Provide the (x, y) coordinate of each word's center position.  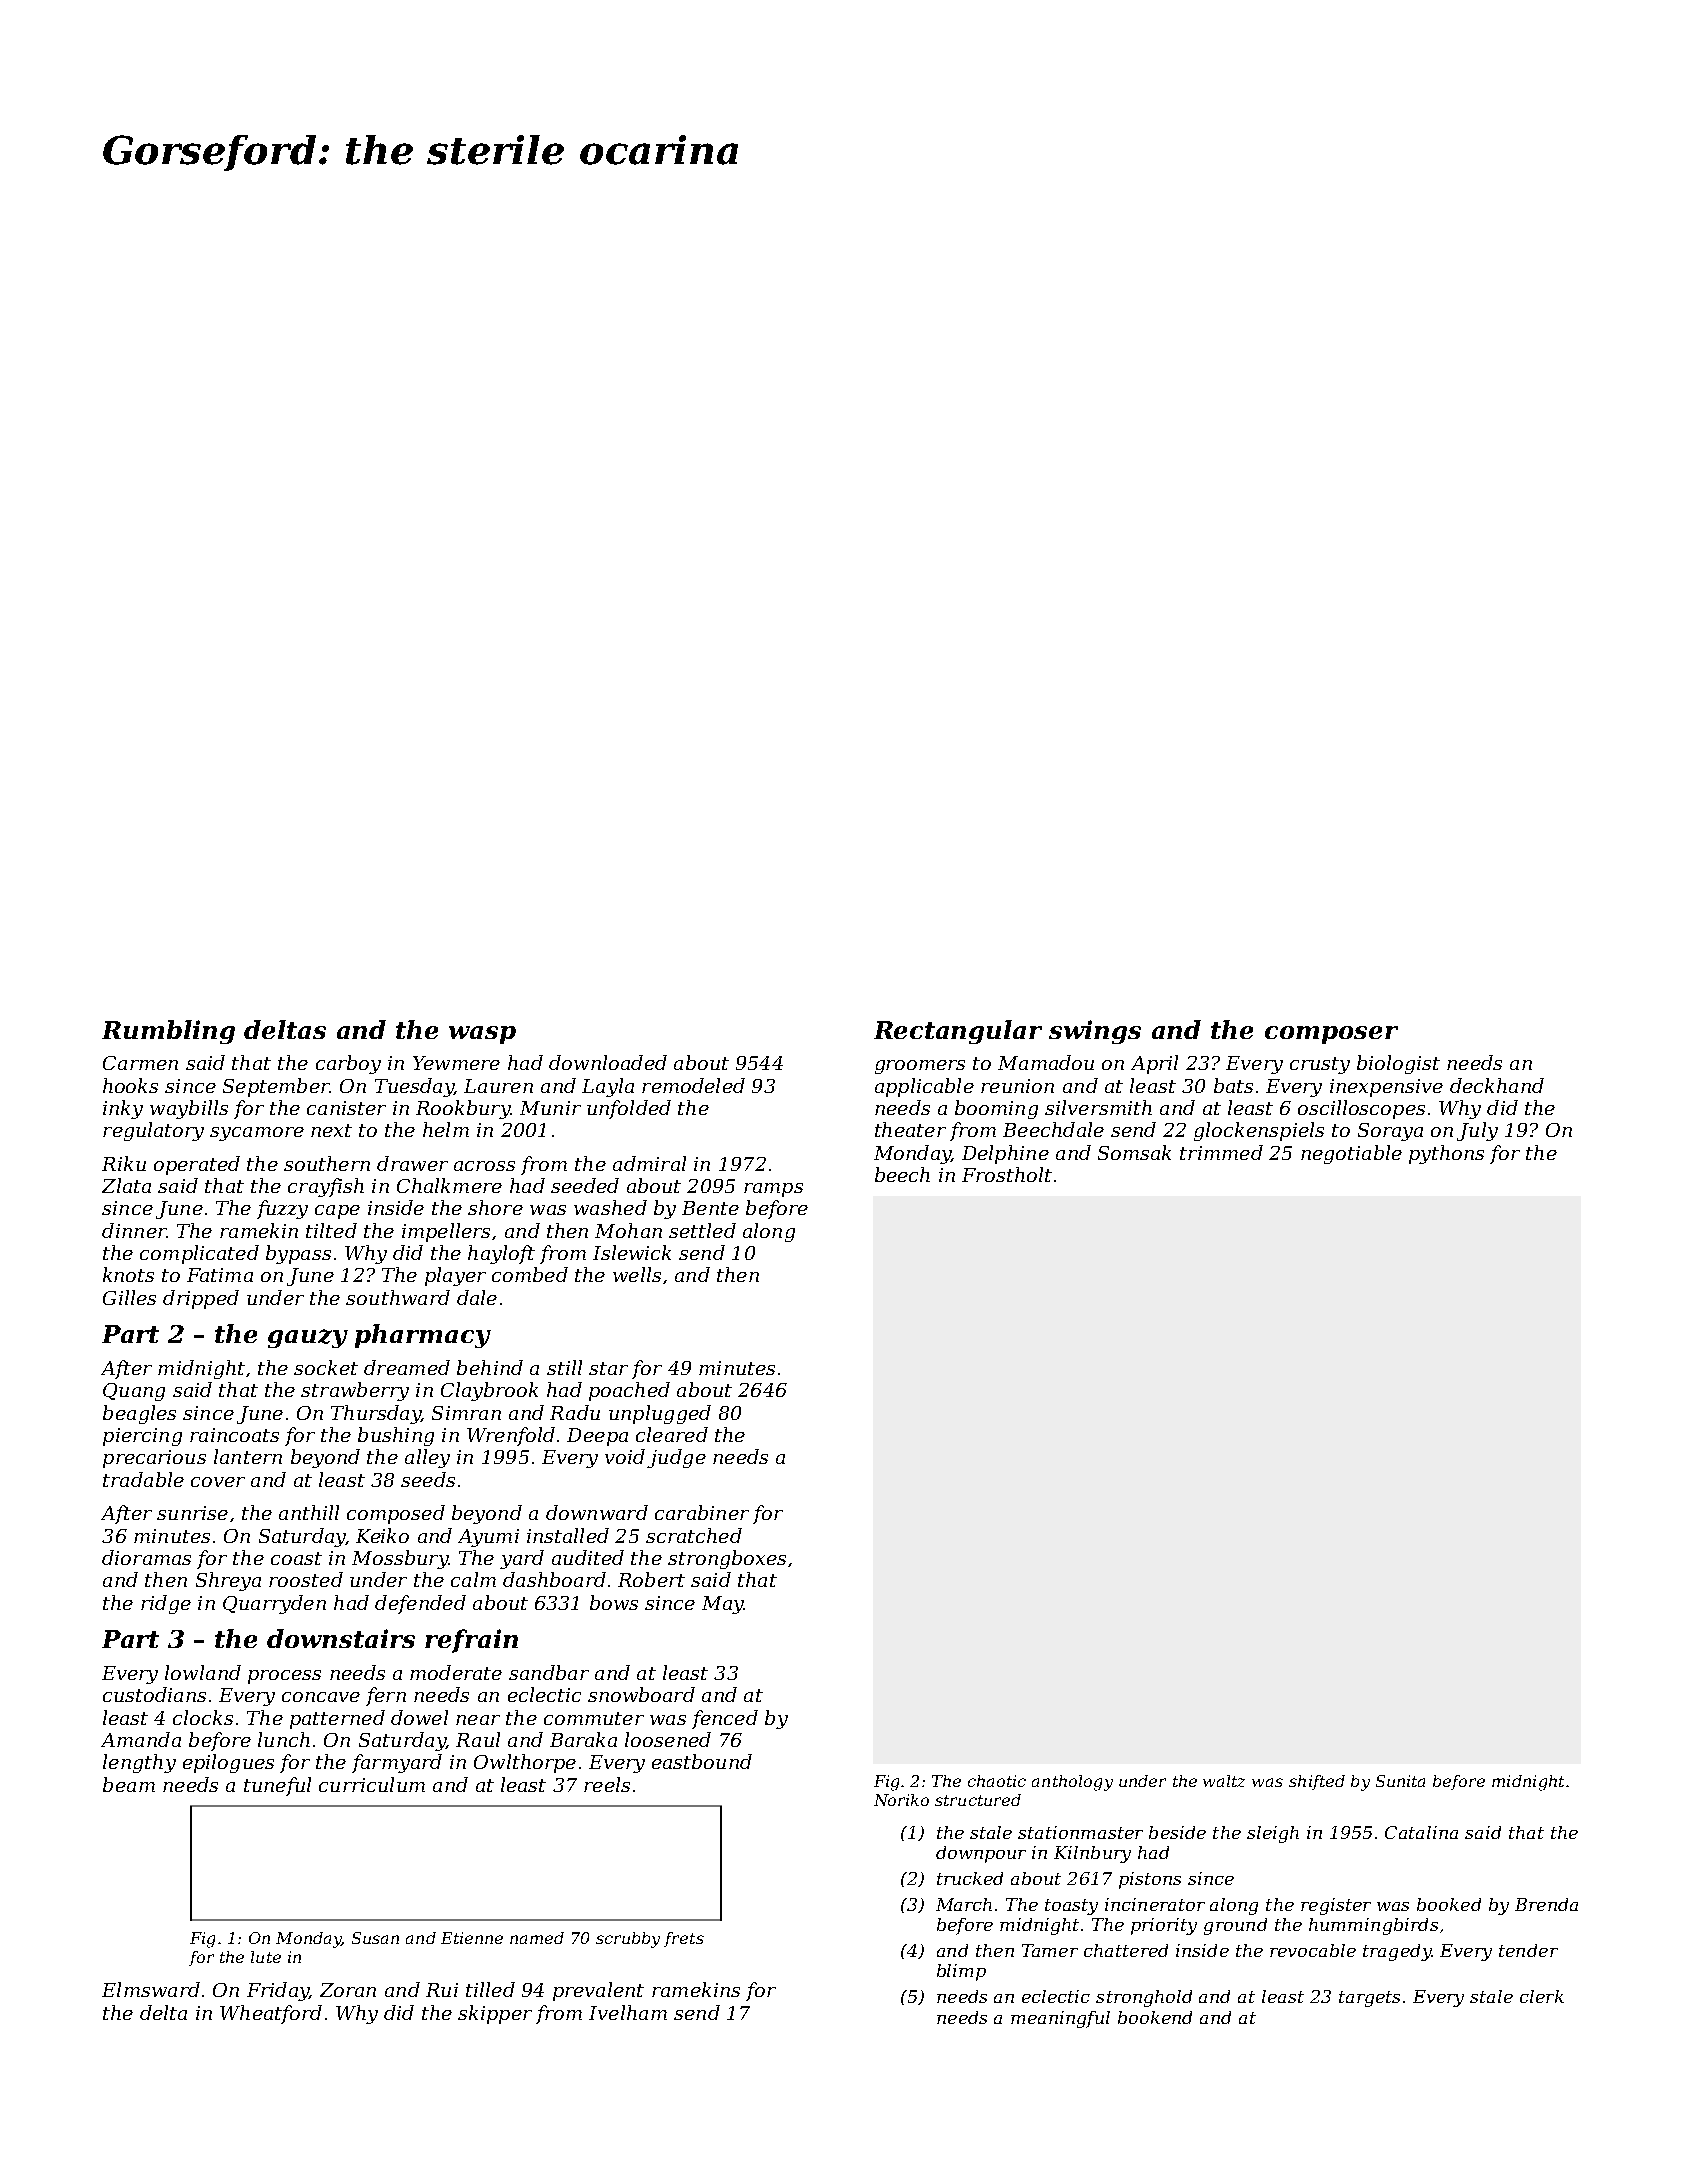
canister (346, 1108)
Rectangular (958, 1032)
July (1477, 1131)
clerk (1542, 1996)
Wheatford (271, 2014)
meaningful (1060, 2019)
